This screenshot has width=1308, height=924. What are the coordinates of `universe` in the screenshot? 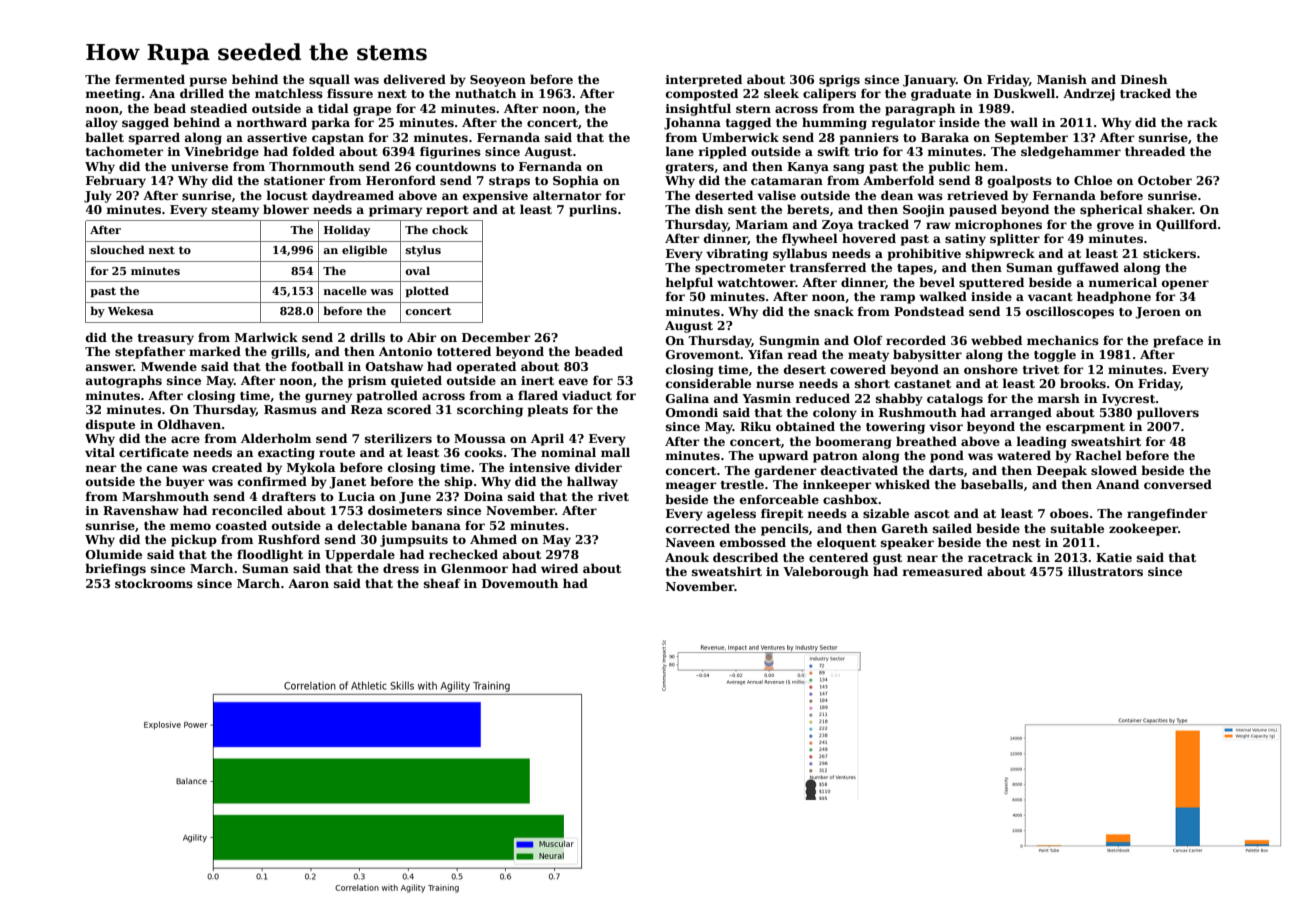 It's located at (199, 166).
